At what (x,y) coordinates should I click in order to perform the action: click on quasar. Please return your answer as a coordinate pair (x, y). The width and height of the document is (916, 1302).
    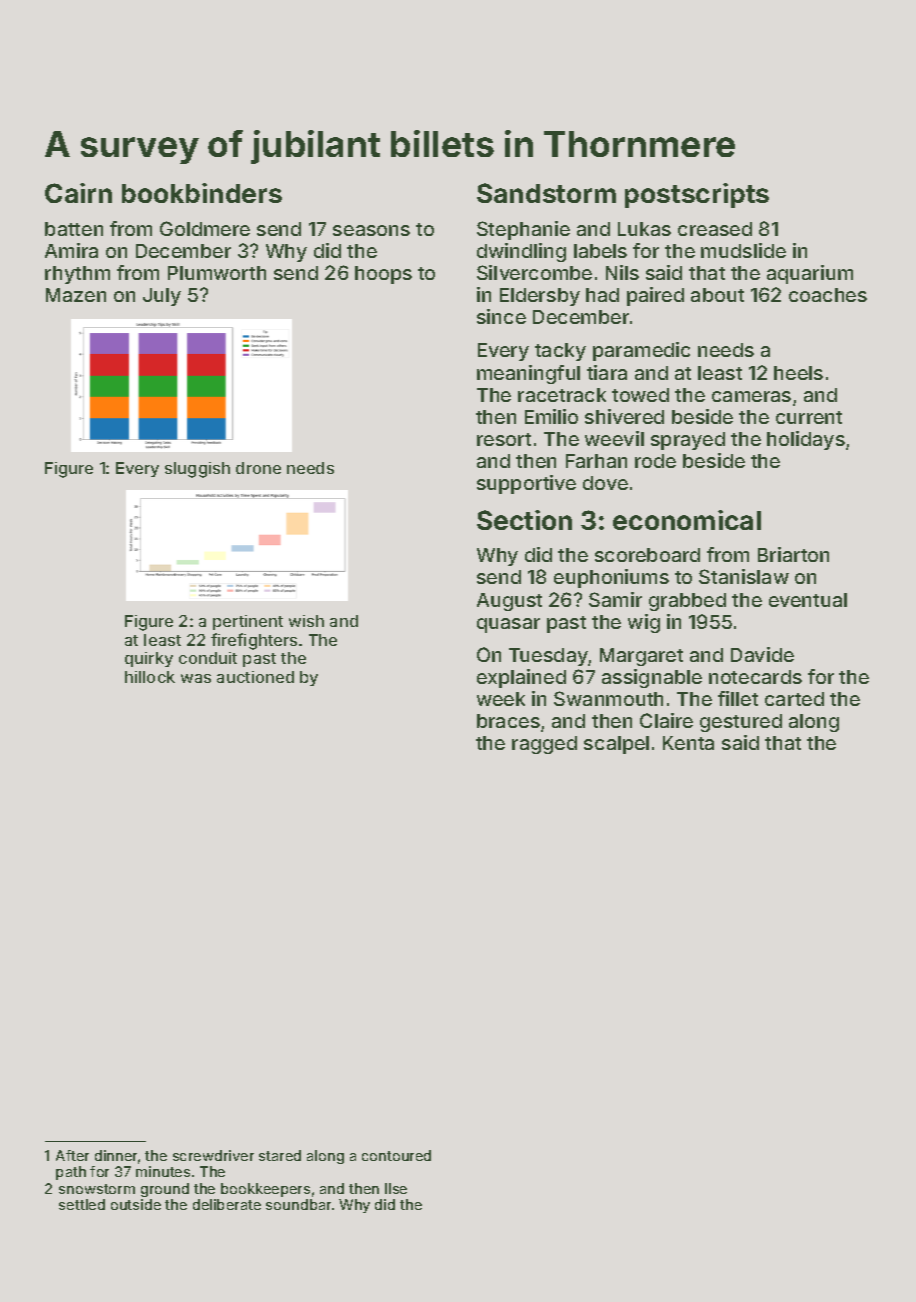
    Looking at the image, I should click on (508, 625).
